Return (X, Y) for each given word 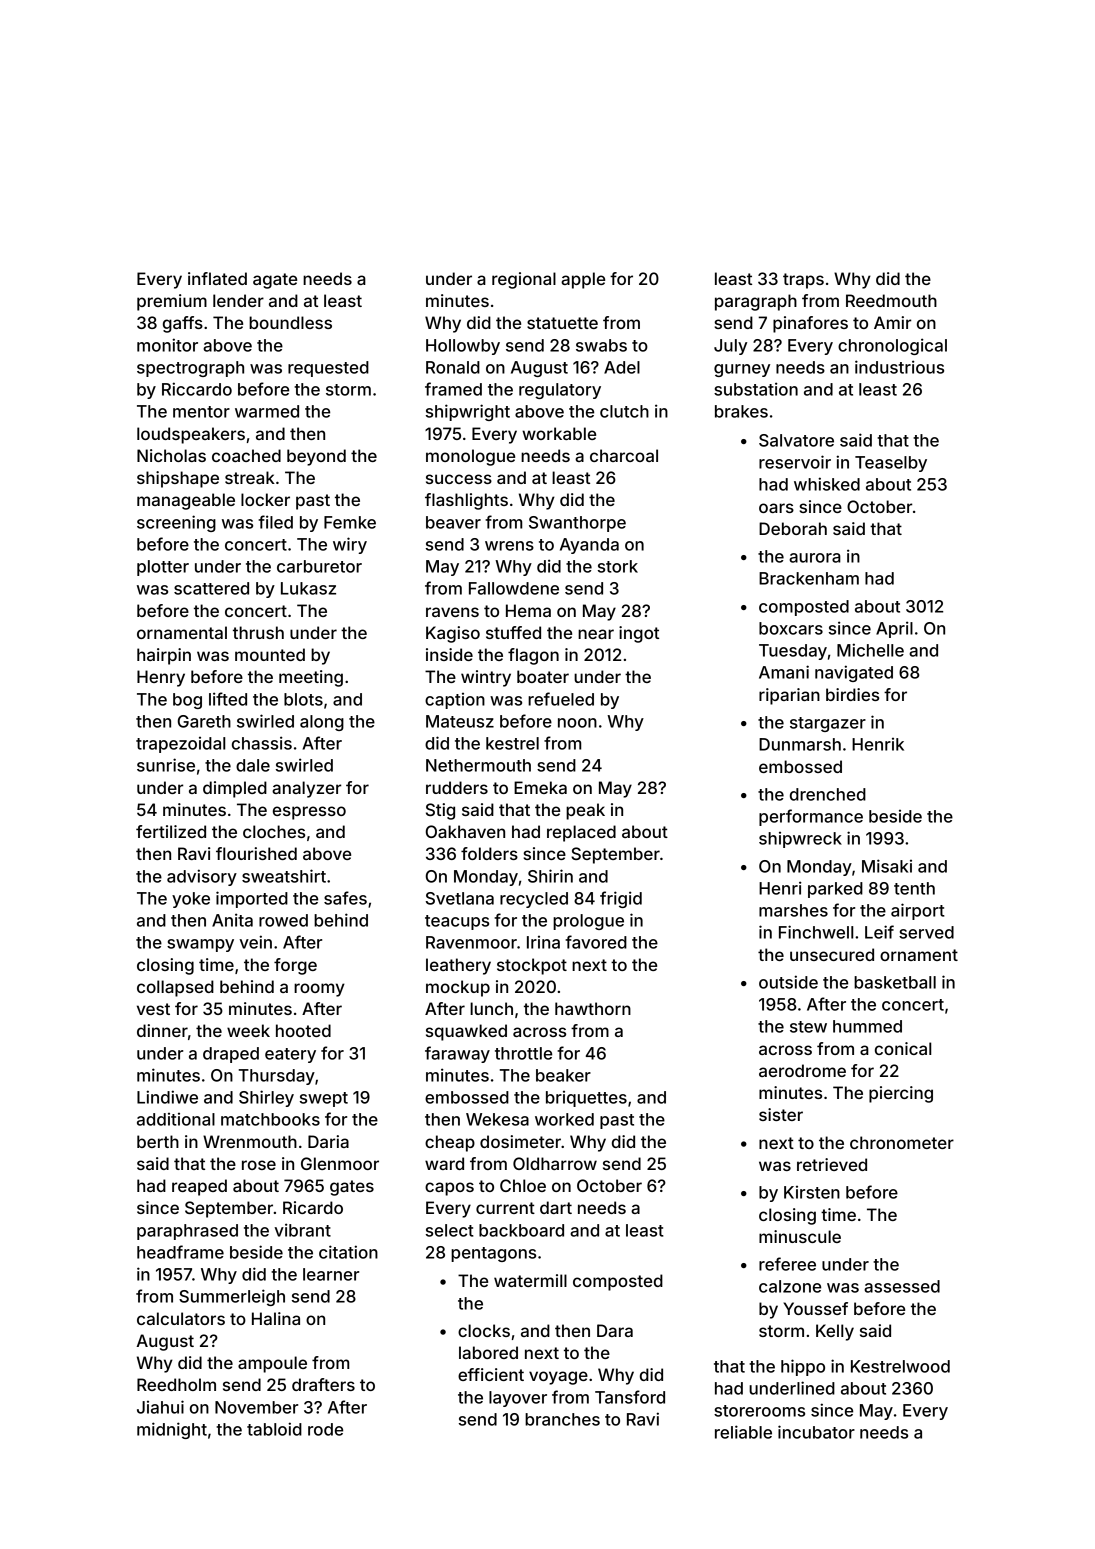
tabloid (274, 1429)
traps (803, 281)
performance (811, 817)
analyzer (306, 789)
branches (562, 1419)
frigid (621, 899)
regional (524, 280)
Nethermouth (478, 765)
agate (275, 281)
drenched (828, 794)
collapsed (175, 988)
